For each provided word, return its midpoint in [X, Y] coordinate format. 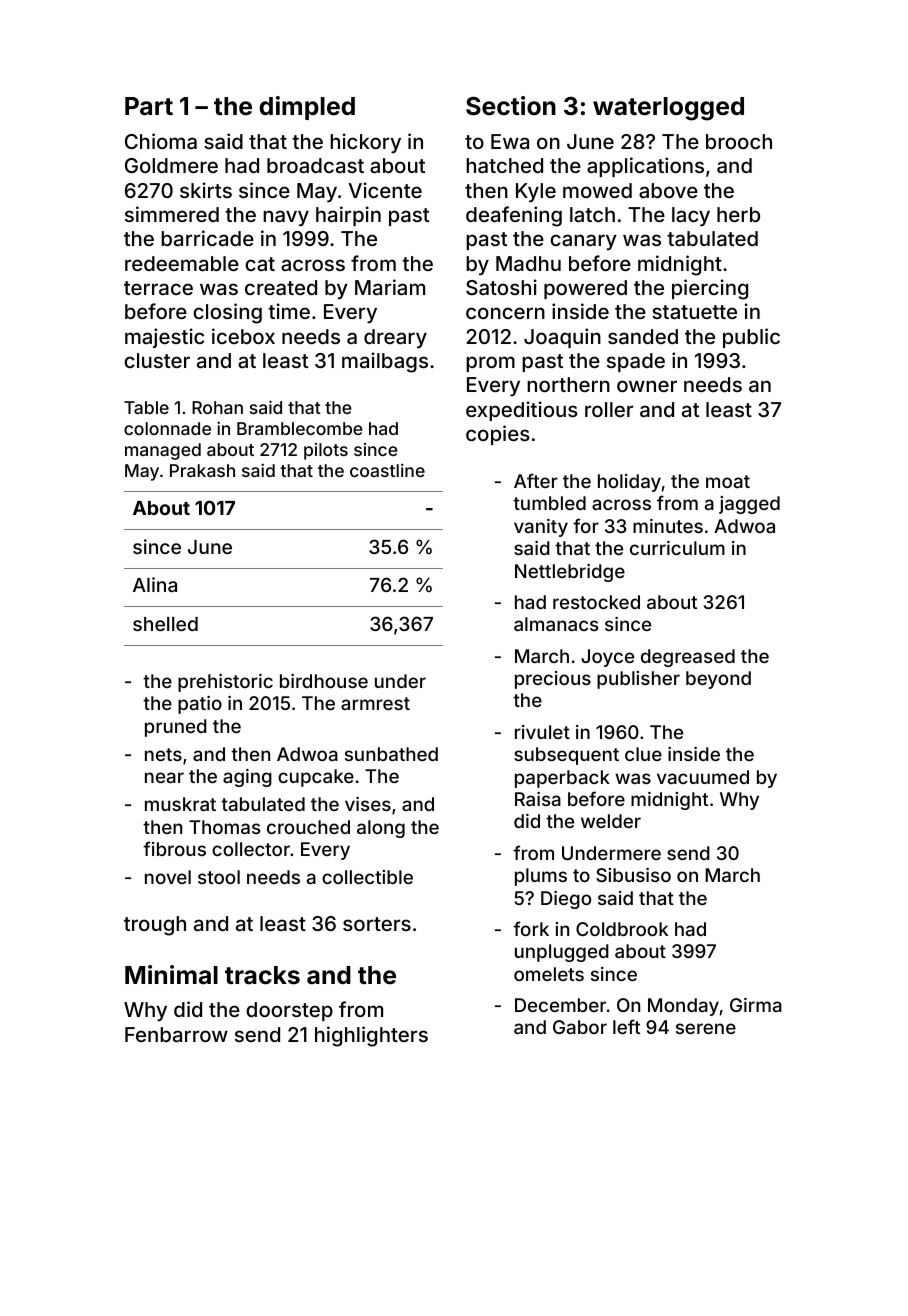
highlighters [371, 1036]
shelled [165, 624]
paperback [562, 779]
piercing [710, 289]
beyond [718, 680]
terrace [158, 288]
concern [505, 313]
